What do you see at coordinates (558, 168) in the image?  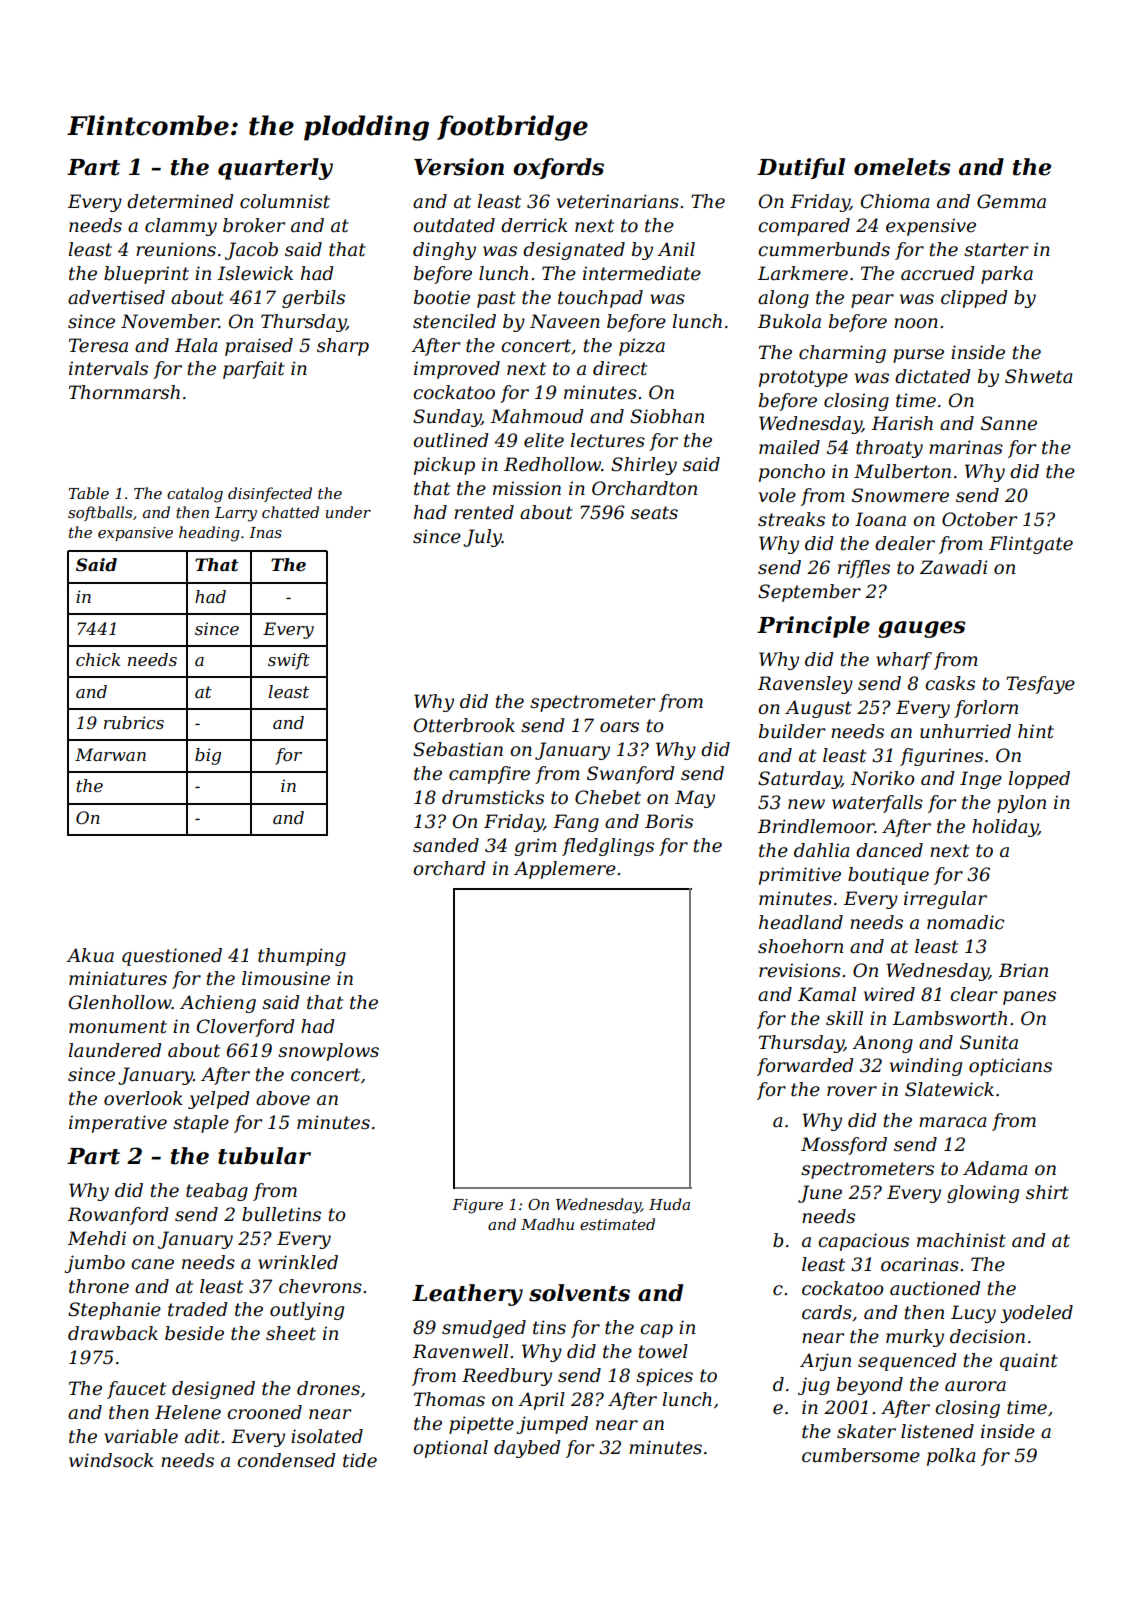 I see `oxfords` at bounding box center [558, 168].
